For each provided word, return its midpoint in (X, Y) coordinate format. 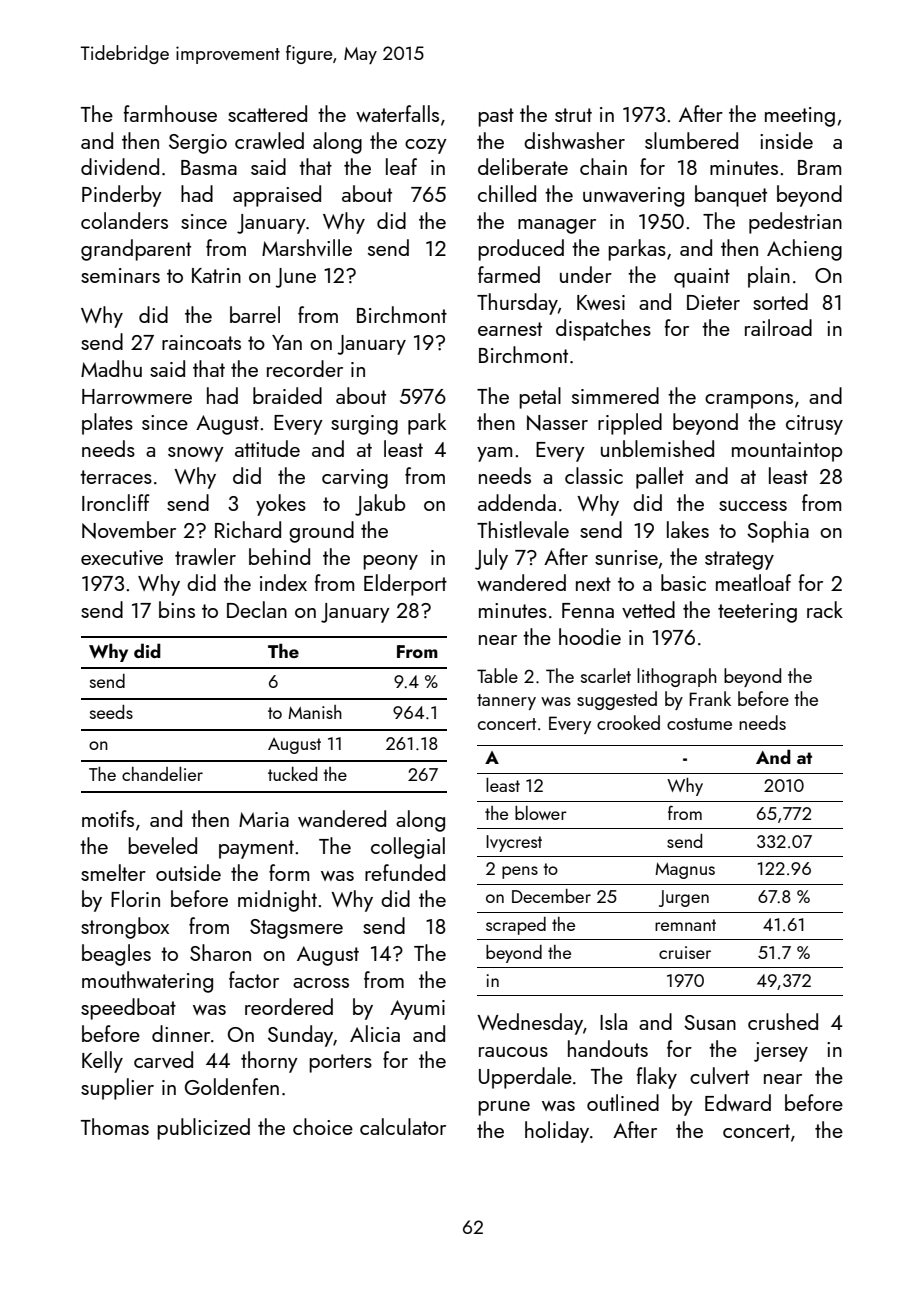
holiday (557, 1132)
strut (573, 115)
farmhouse (170, 113)
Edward (738, 1102)
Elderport (405, 585)
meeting (800, 117)
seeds (111, 712)
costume (699, 724)
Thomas (115, 1126)
